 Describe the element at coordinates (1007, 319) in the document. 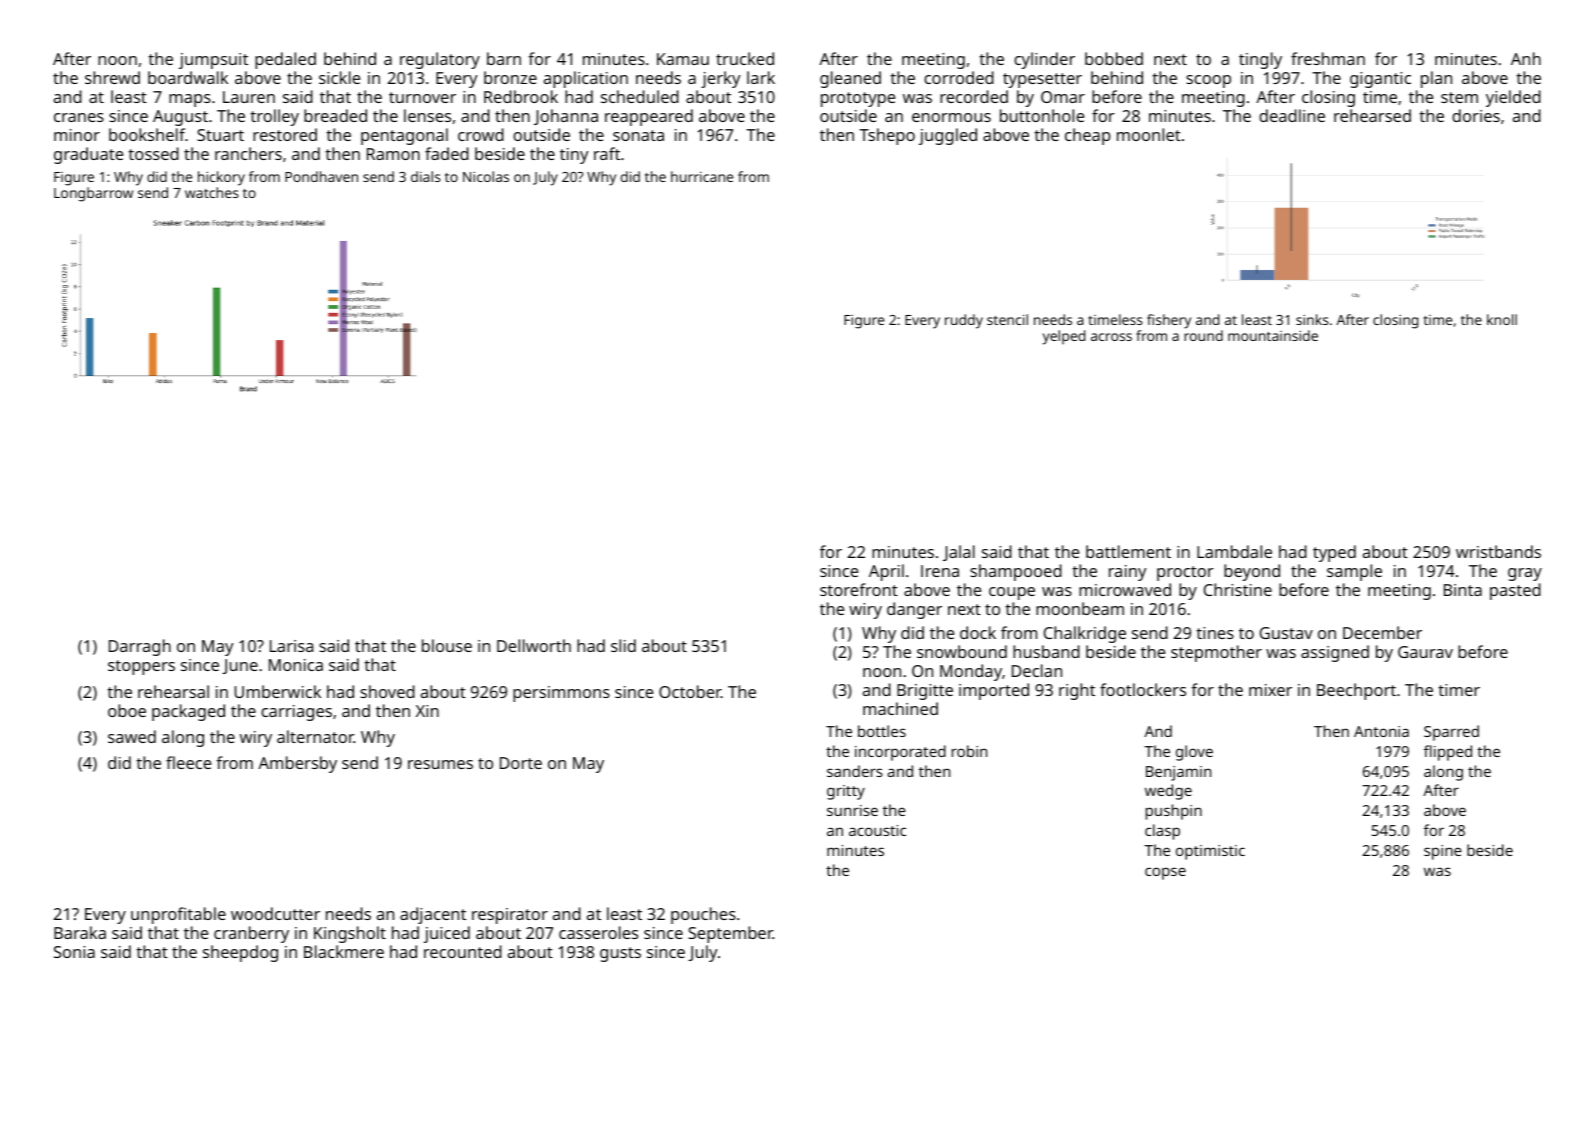

I see `stencil` at that location.
